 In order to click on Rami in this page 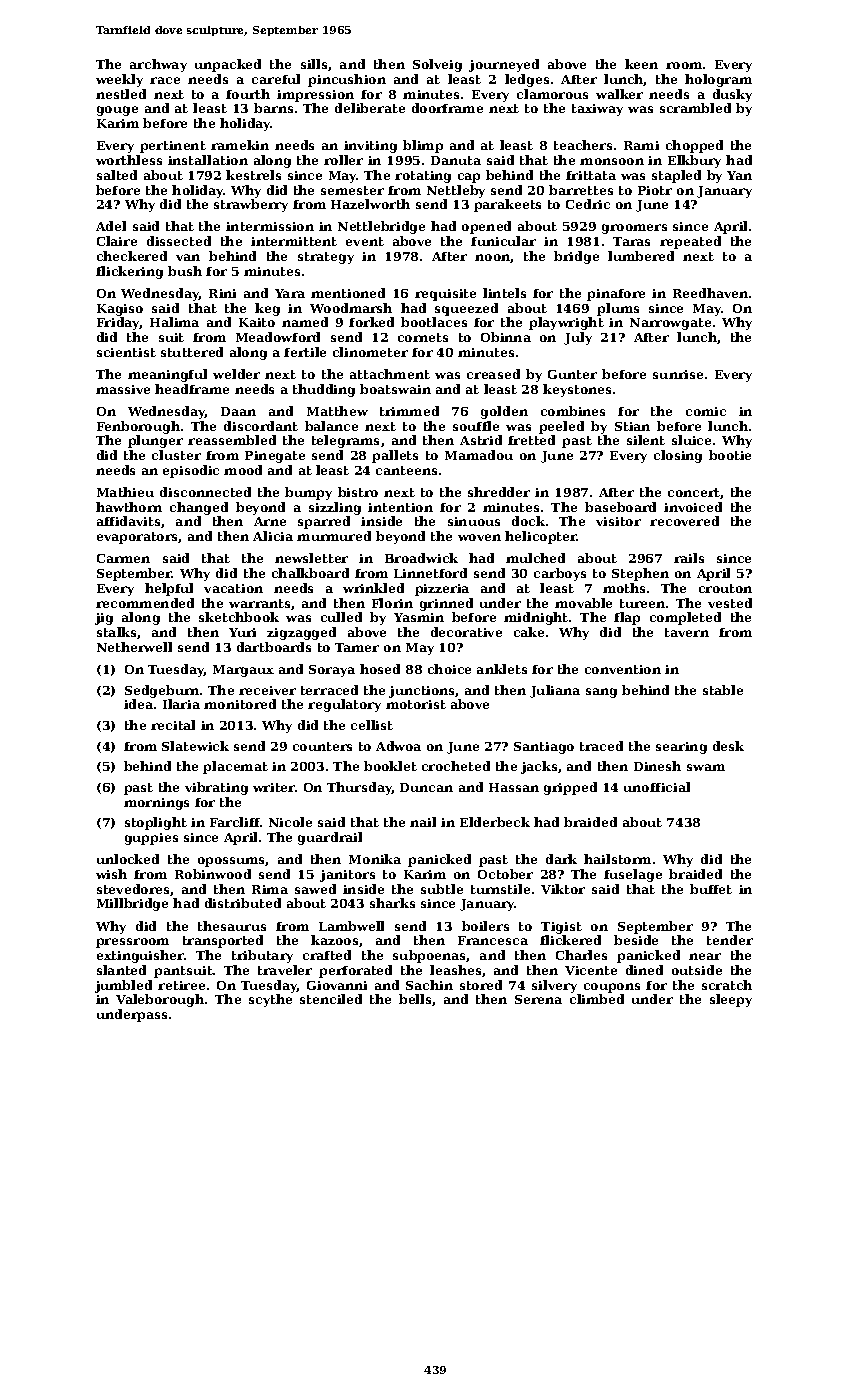, I will do `click(641, 145)`.
